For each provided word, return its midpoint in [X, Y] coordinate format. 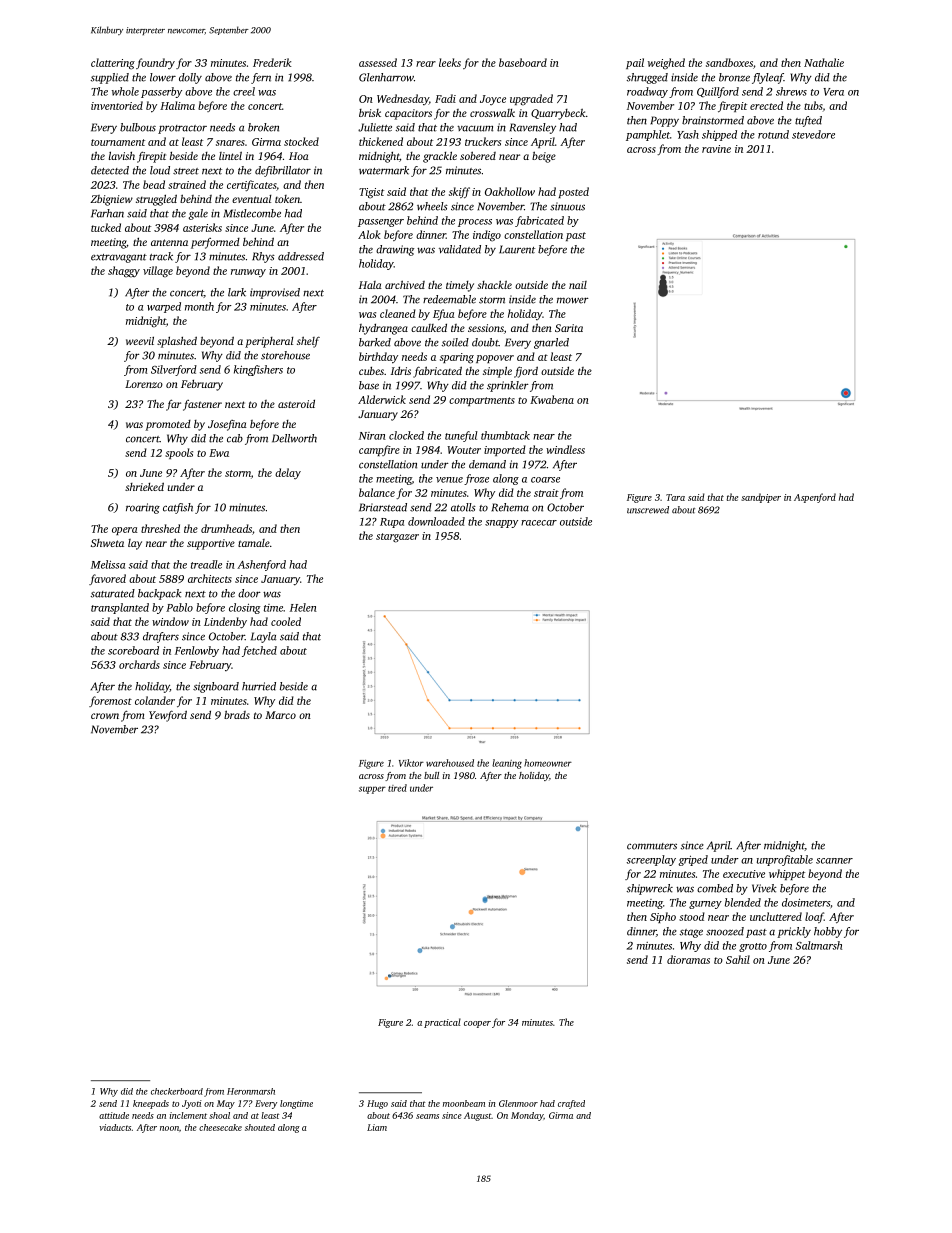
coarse [545, 480]
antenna [169, 242]
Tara [675, 497]
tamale [254, 543]
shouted [260, 1127]
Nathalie [824, 62]
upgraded [531, 100]
